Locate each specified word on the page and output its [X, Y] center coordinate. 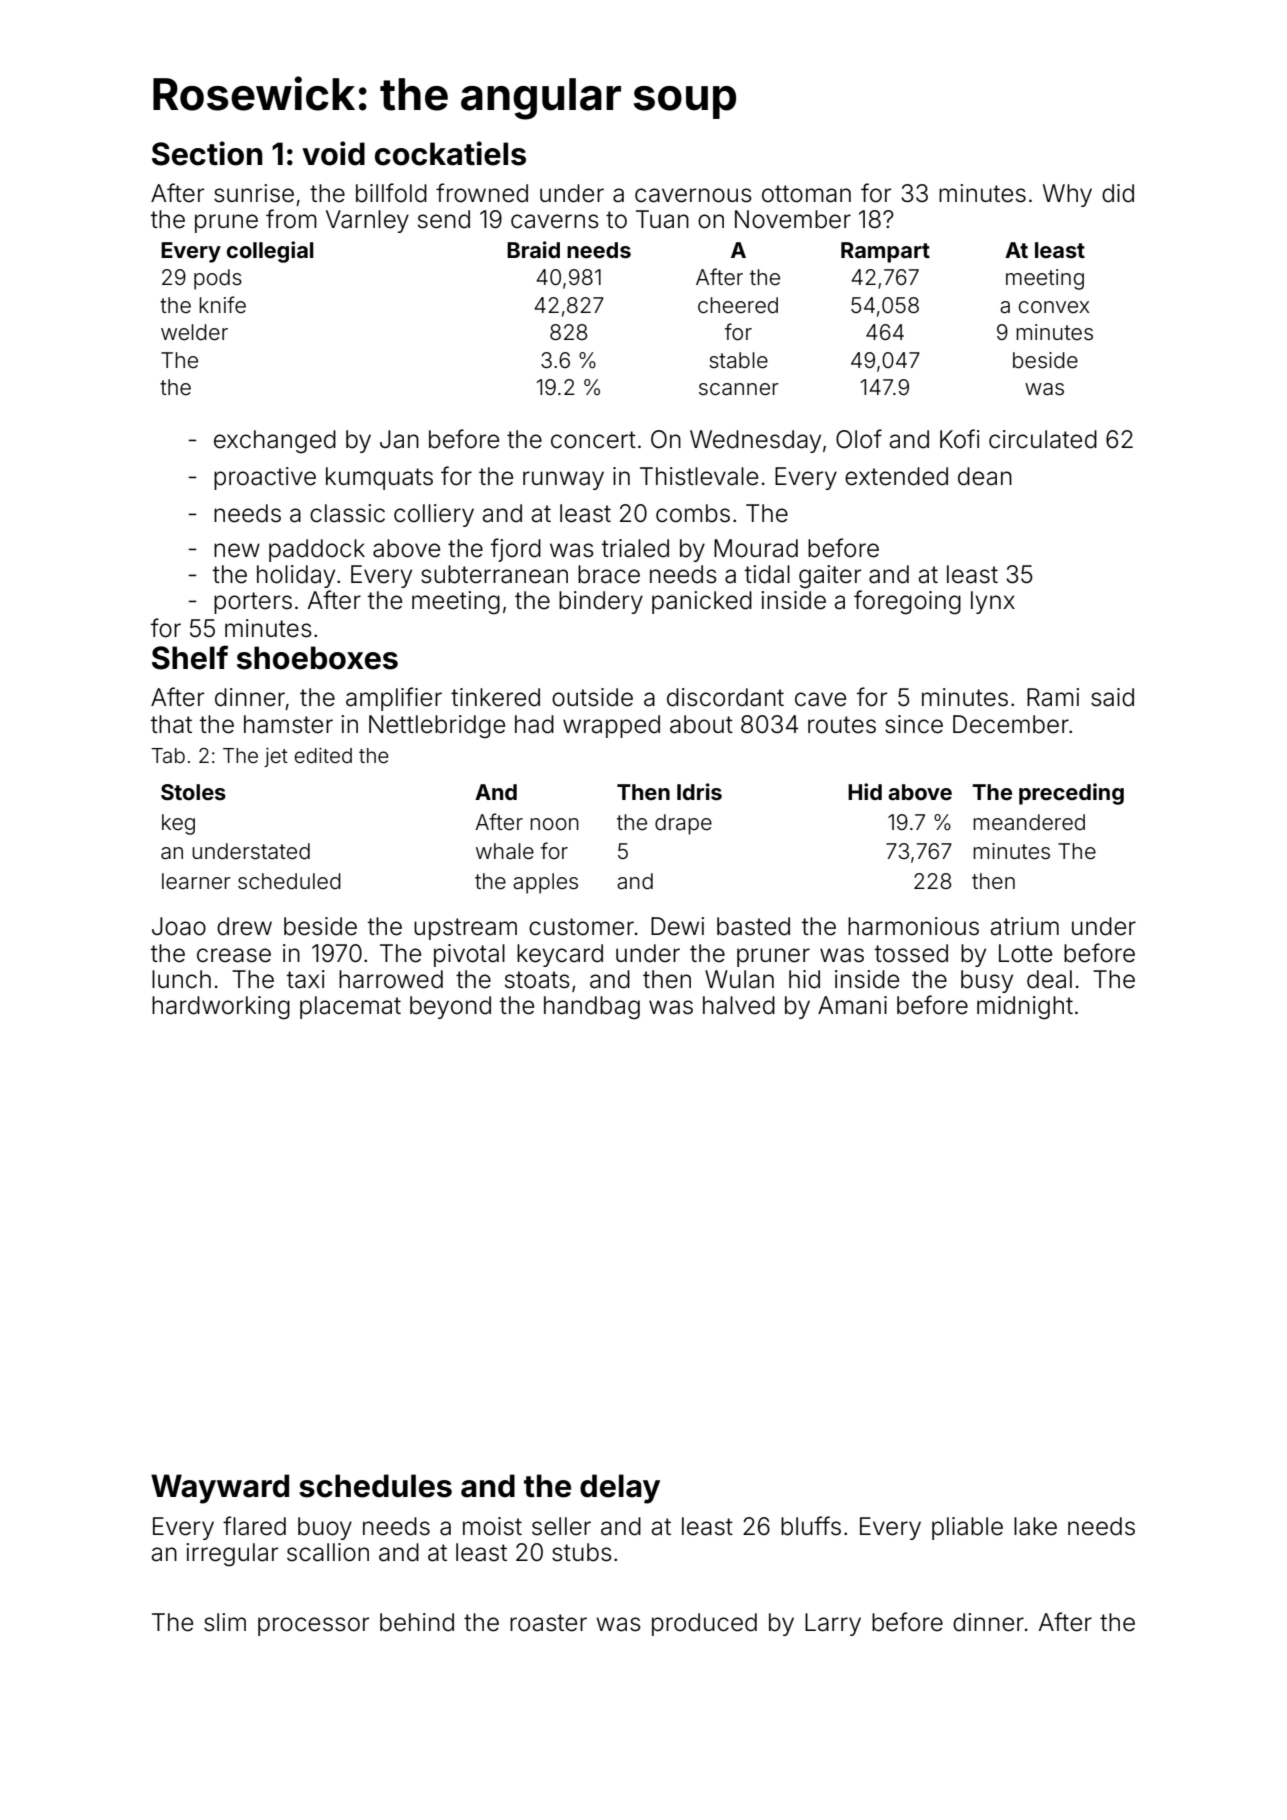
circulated [1043, 439]
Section [207, 153]
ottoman [806, 194]
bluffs [811, 1526]
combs [693, 513]
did [1118, 193]
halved [739, 1005]
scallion [328, 1552]
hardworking [221, 1008]
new [237, 550]
